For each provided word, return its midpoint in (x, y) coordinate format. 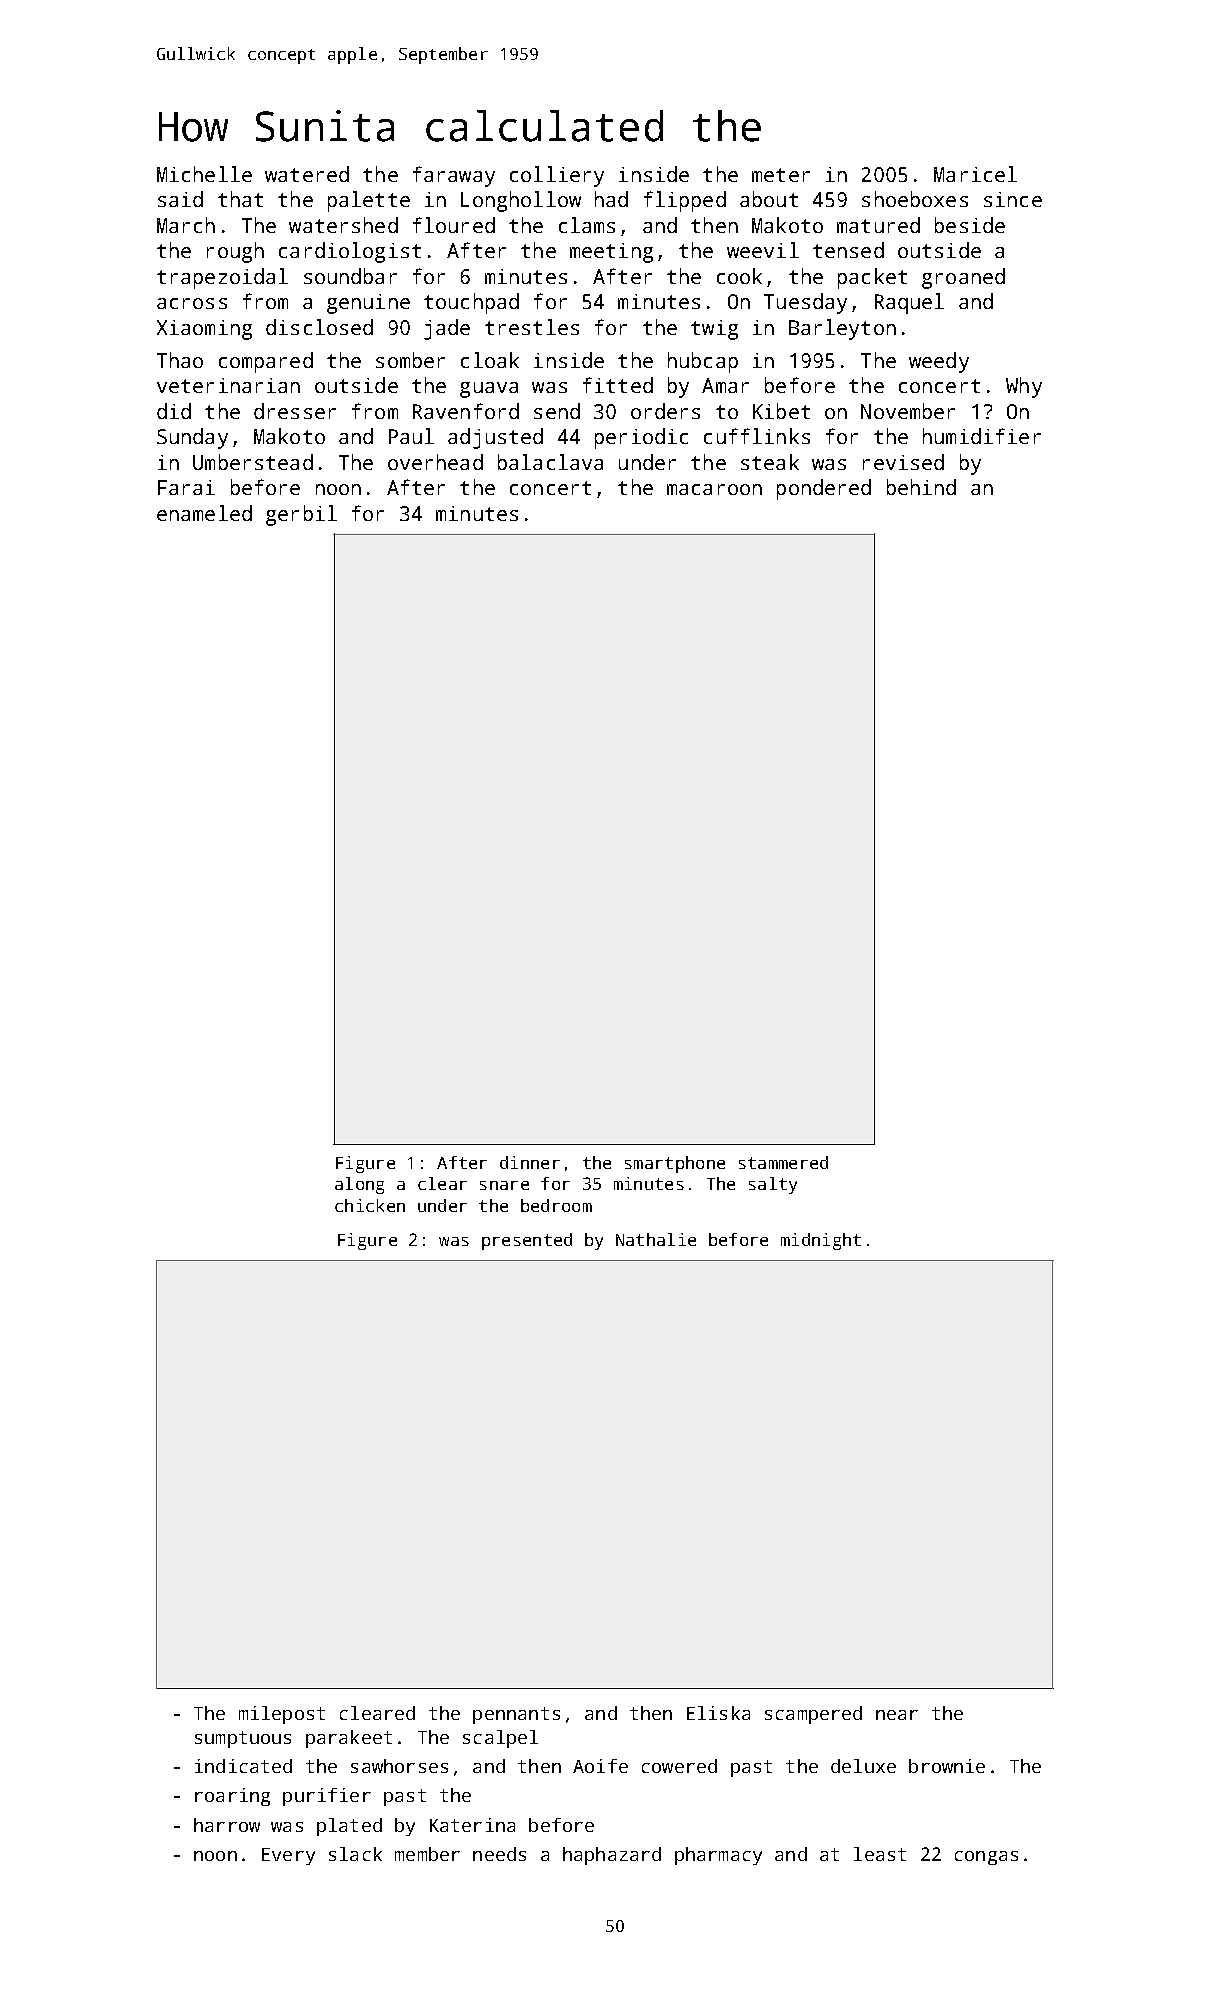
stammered (783, 1162)
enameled (204, 513)
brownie (947, 1766)
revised (903, 462)
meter (781, 175)
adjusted (495, 438)
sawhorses (399, 1766)
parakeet (349, 1739)
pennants (516, 1715)
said (180, 199)
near (897, 1715)
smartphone (675, 1164)
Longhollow (521, 201)
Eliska (718, 1713)
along (359, 1185)
